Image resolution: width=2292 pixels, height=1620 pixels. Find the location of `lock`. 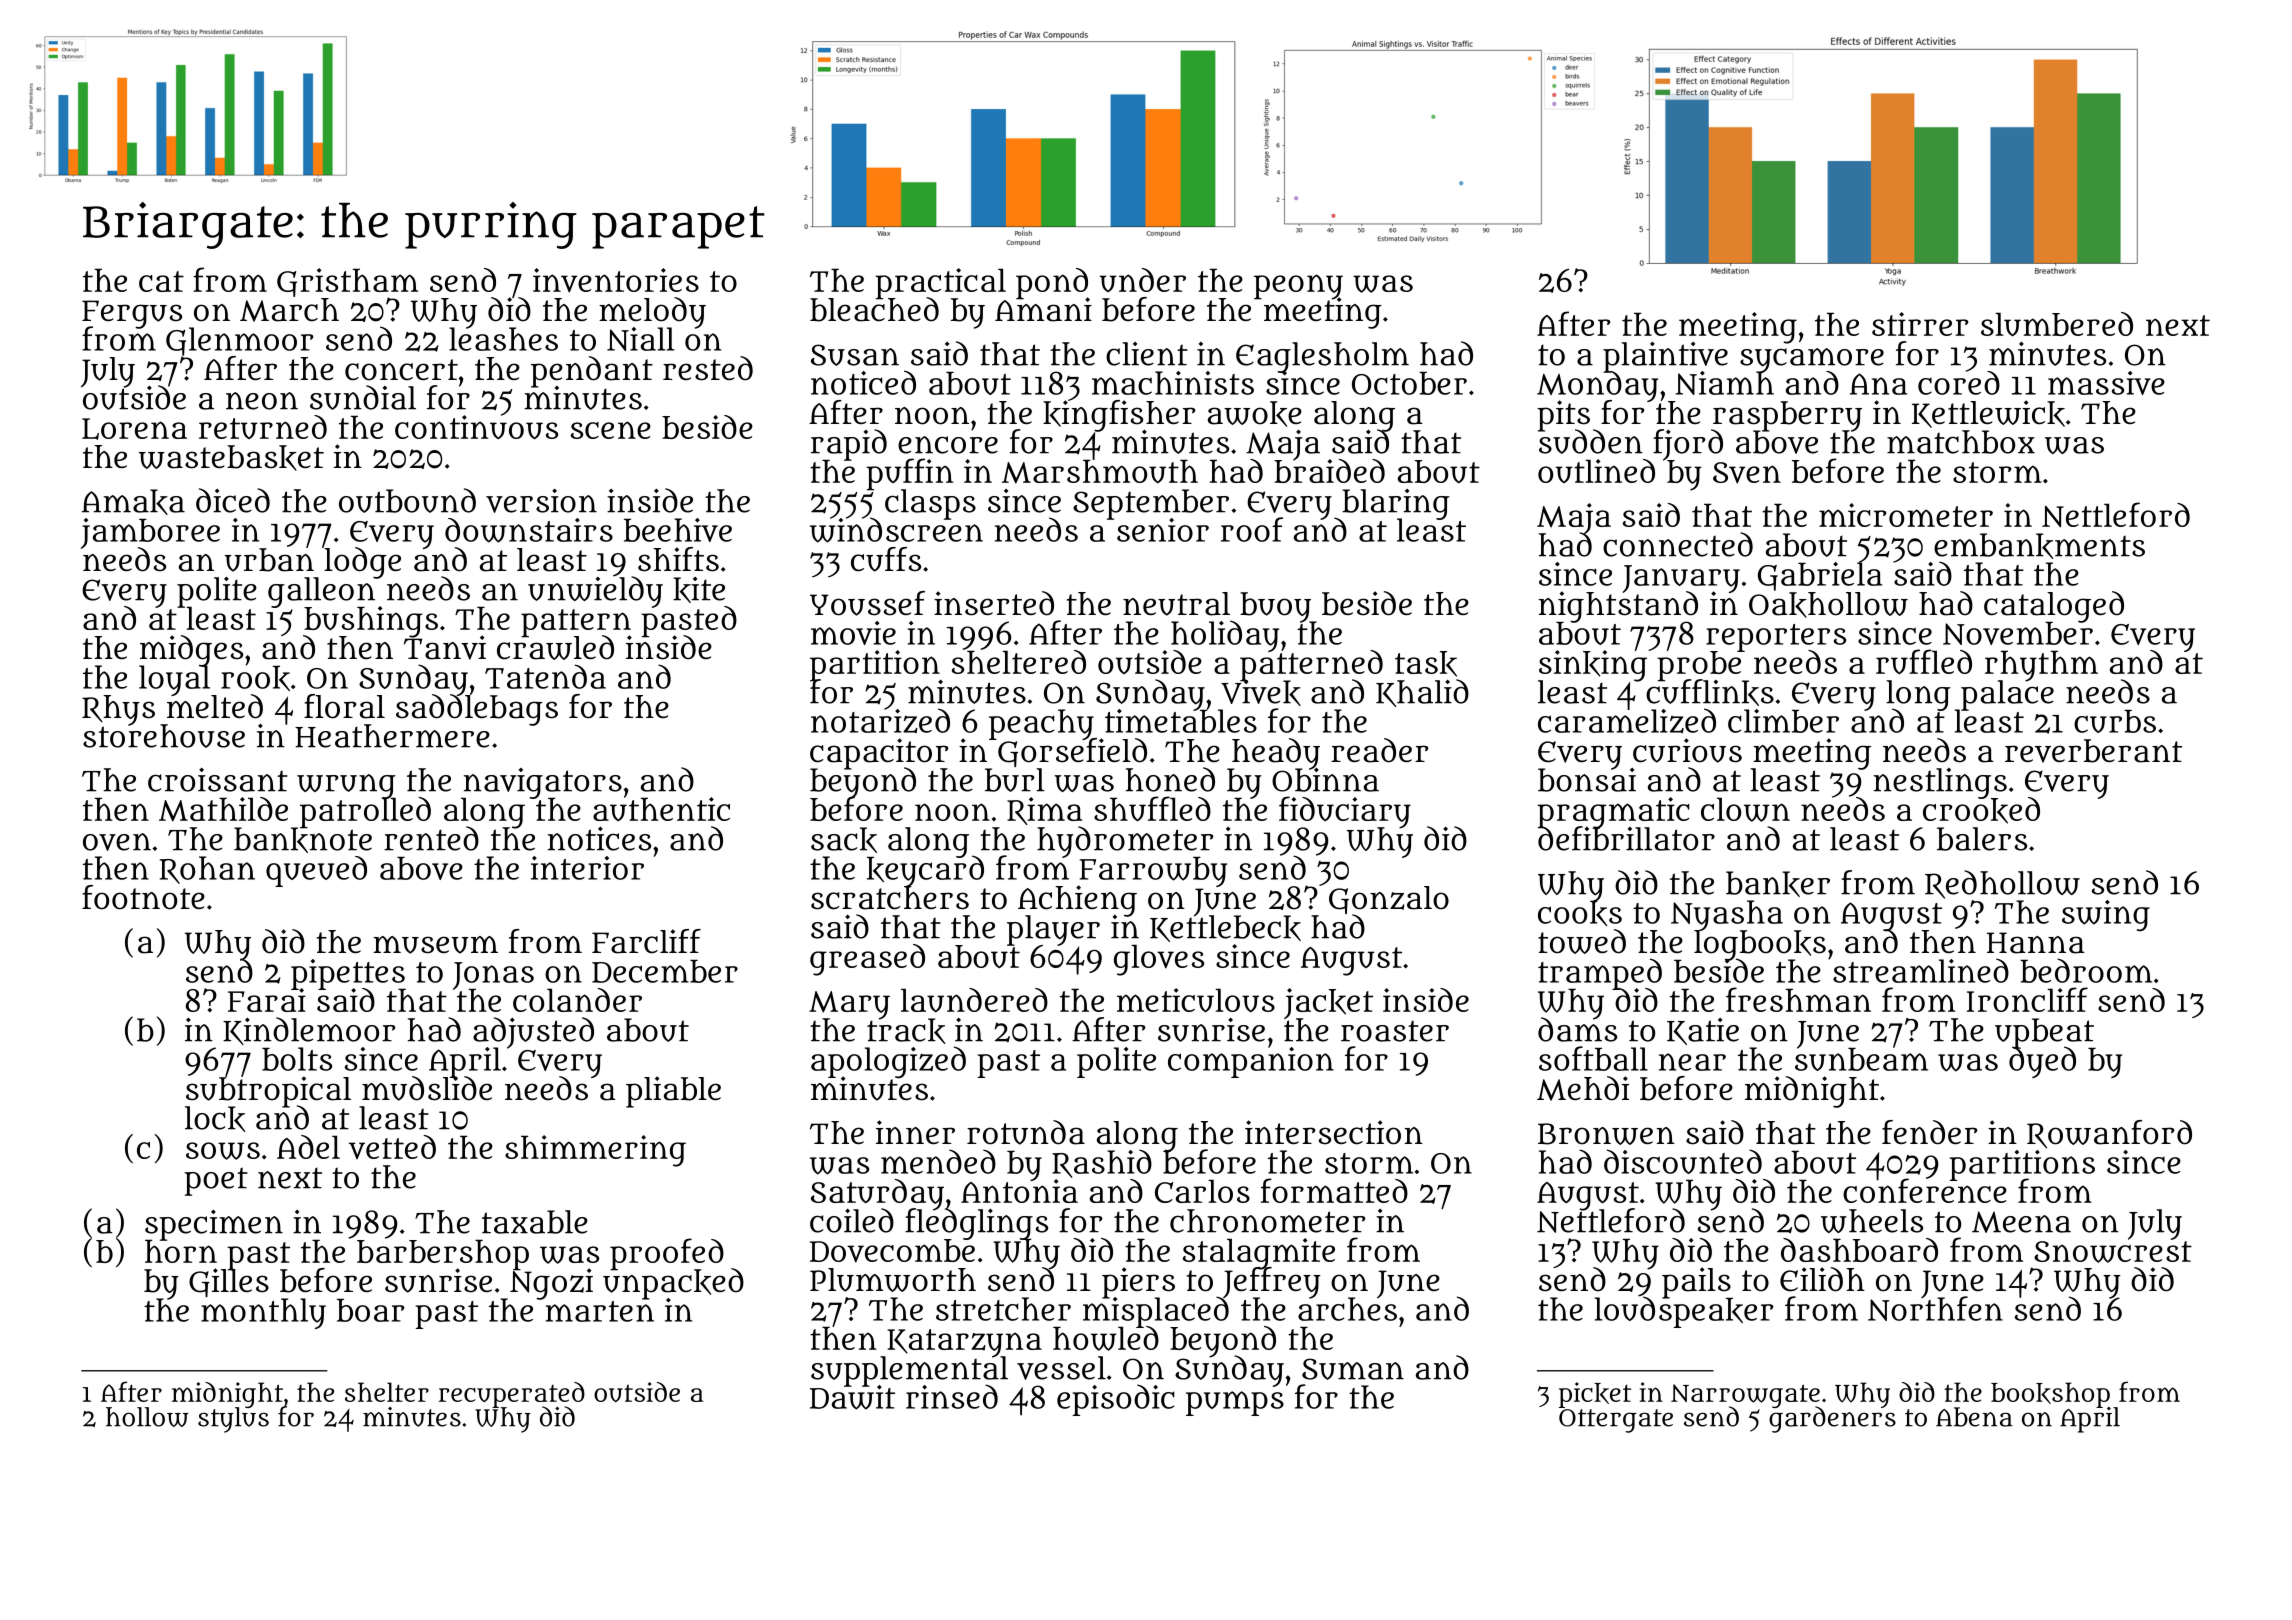

lock is located at coordinates (215, 1119).
